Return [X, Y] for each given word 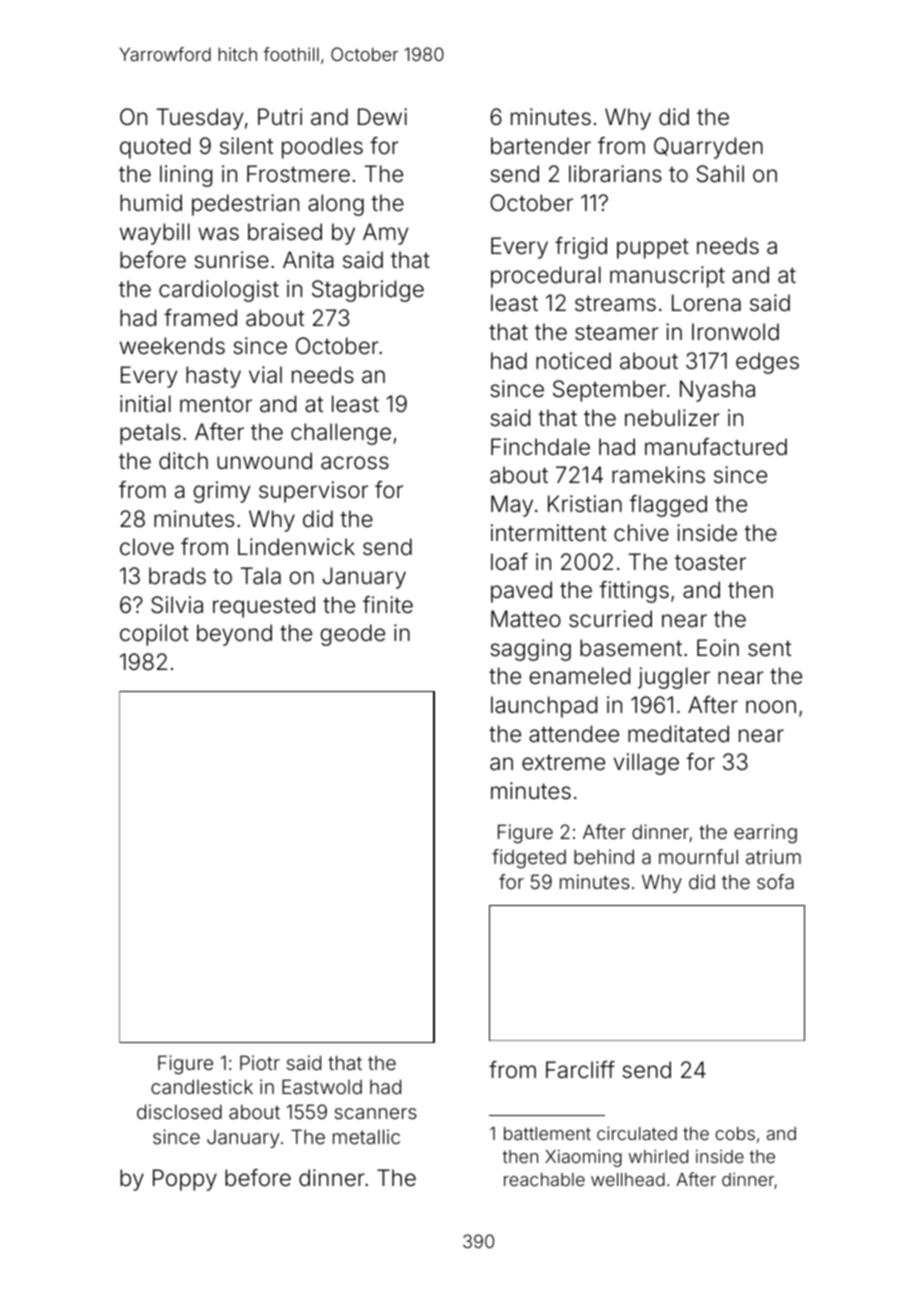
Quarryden [708, 148]
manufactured [716, 447]
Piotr [260, 1062]
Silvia [177, 605]
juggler [674, 678]
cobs [735, 1133]
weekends [172, 346]
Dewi [382, 116]
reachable [544, 1179]
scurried [610, 619]
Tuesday [199, 119]
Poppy [185, 1180]
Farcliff [580, 1070]
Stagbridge [368, 291]
